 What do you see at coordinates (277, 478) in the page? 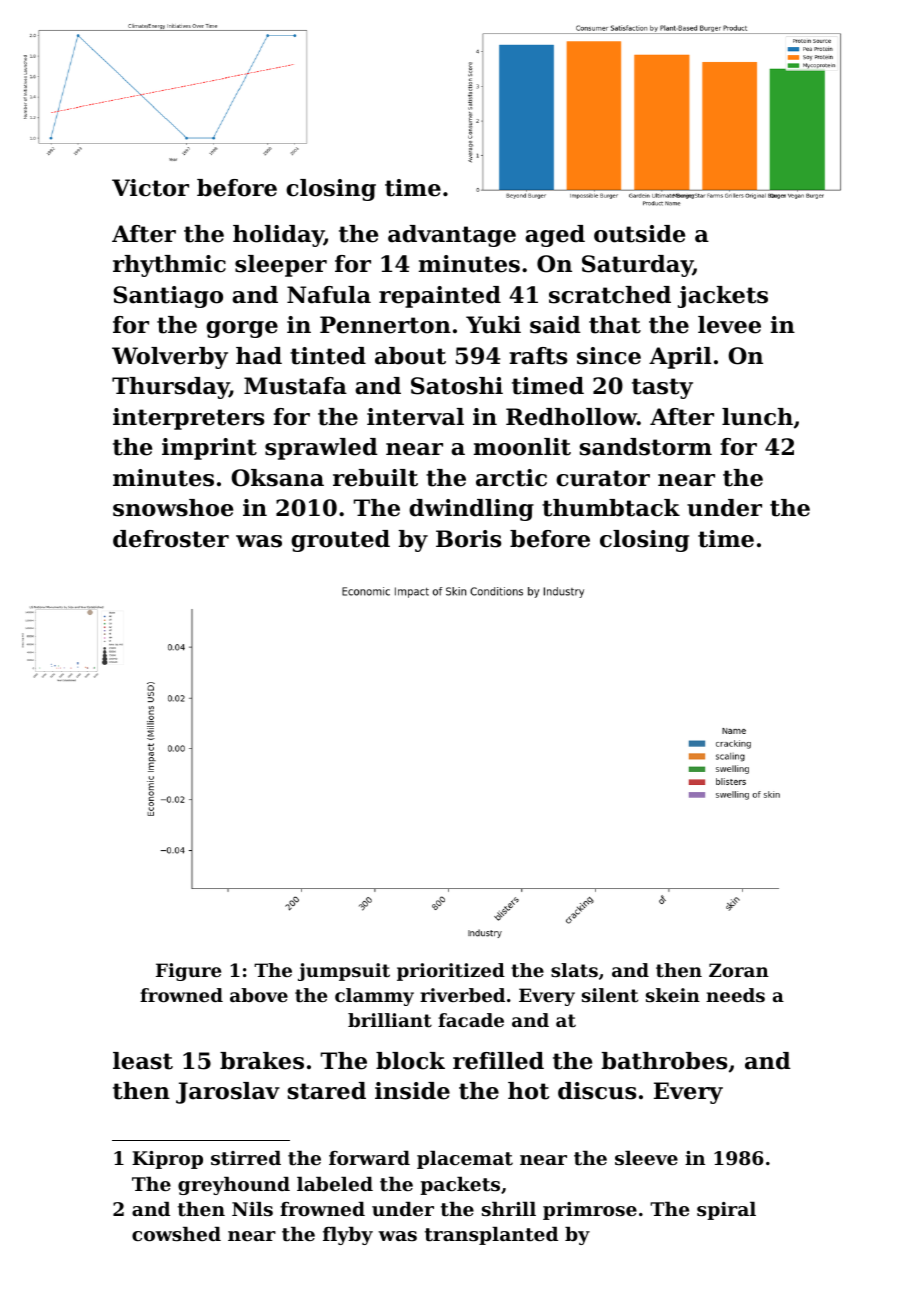
I see `Oksana` at bounding box center [277, 478].
